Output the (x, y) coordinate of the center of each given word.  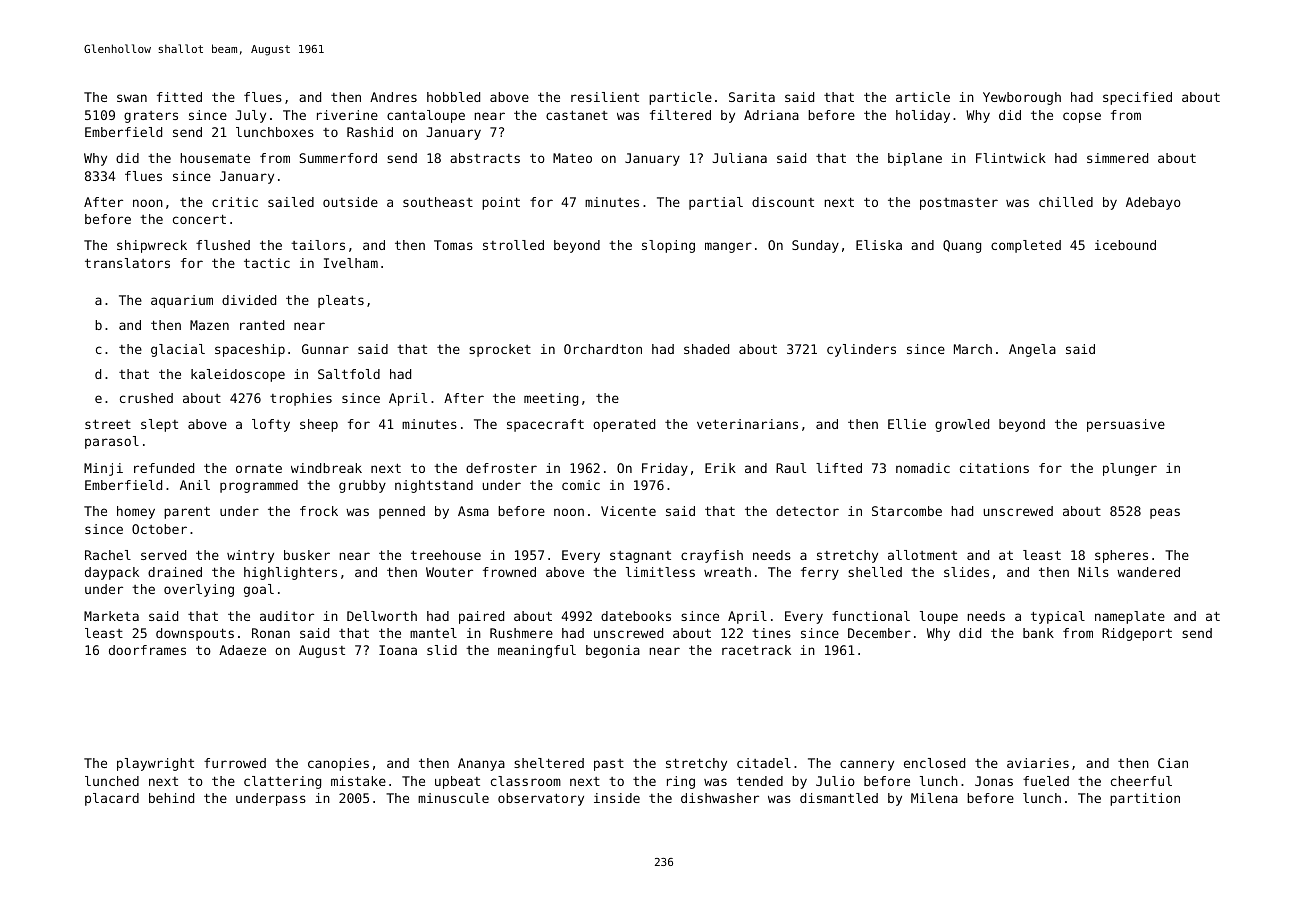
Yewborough (1022, 98)
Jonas (994, 781)
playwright (155, 764)
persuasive (1126, 425)
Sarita (752, 97)
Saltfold (349, 374)
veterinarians (747, 424)
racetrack (756, 650)
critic (235, 202)
